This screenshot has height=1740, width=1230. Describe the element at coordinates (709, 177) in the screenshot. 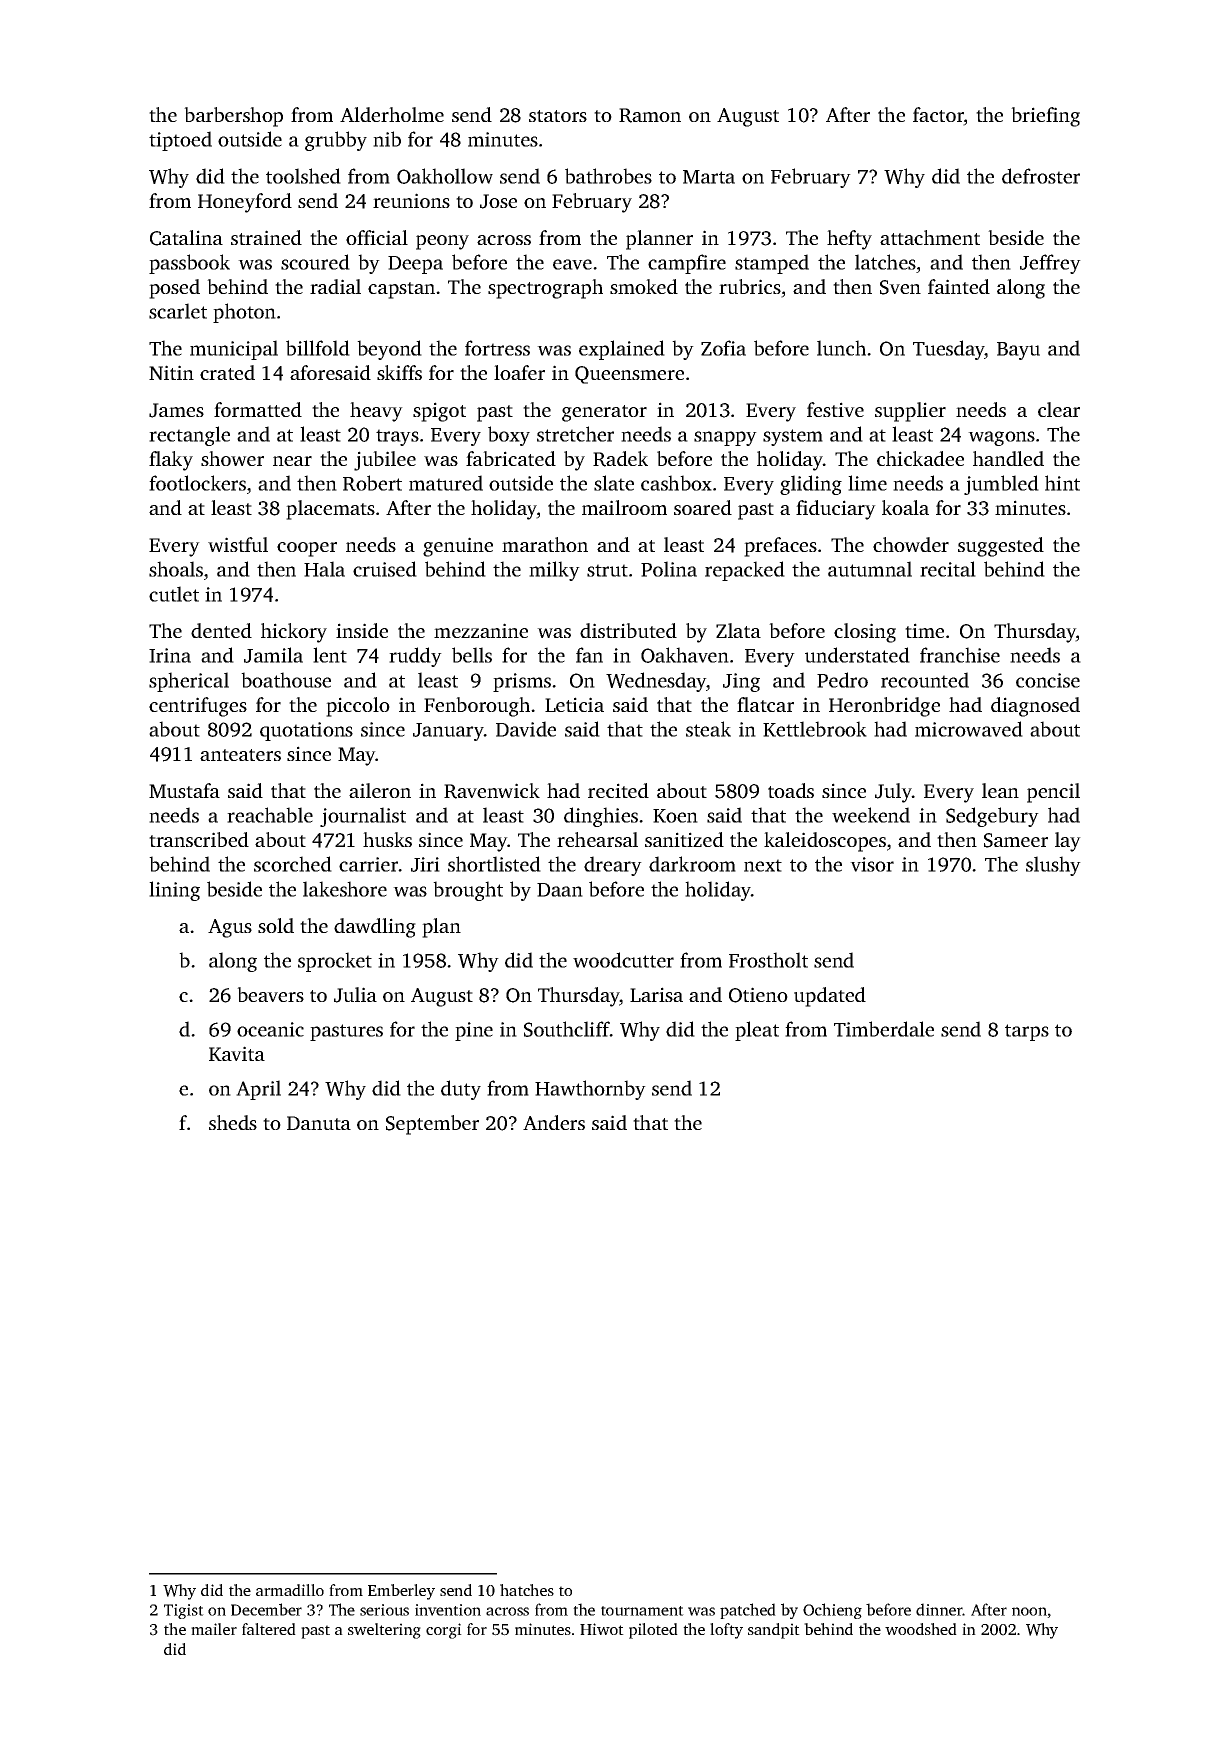

I see `Marta` at that location.
